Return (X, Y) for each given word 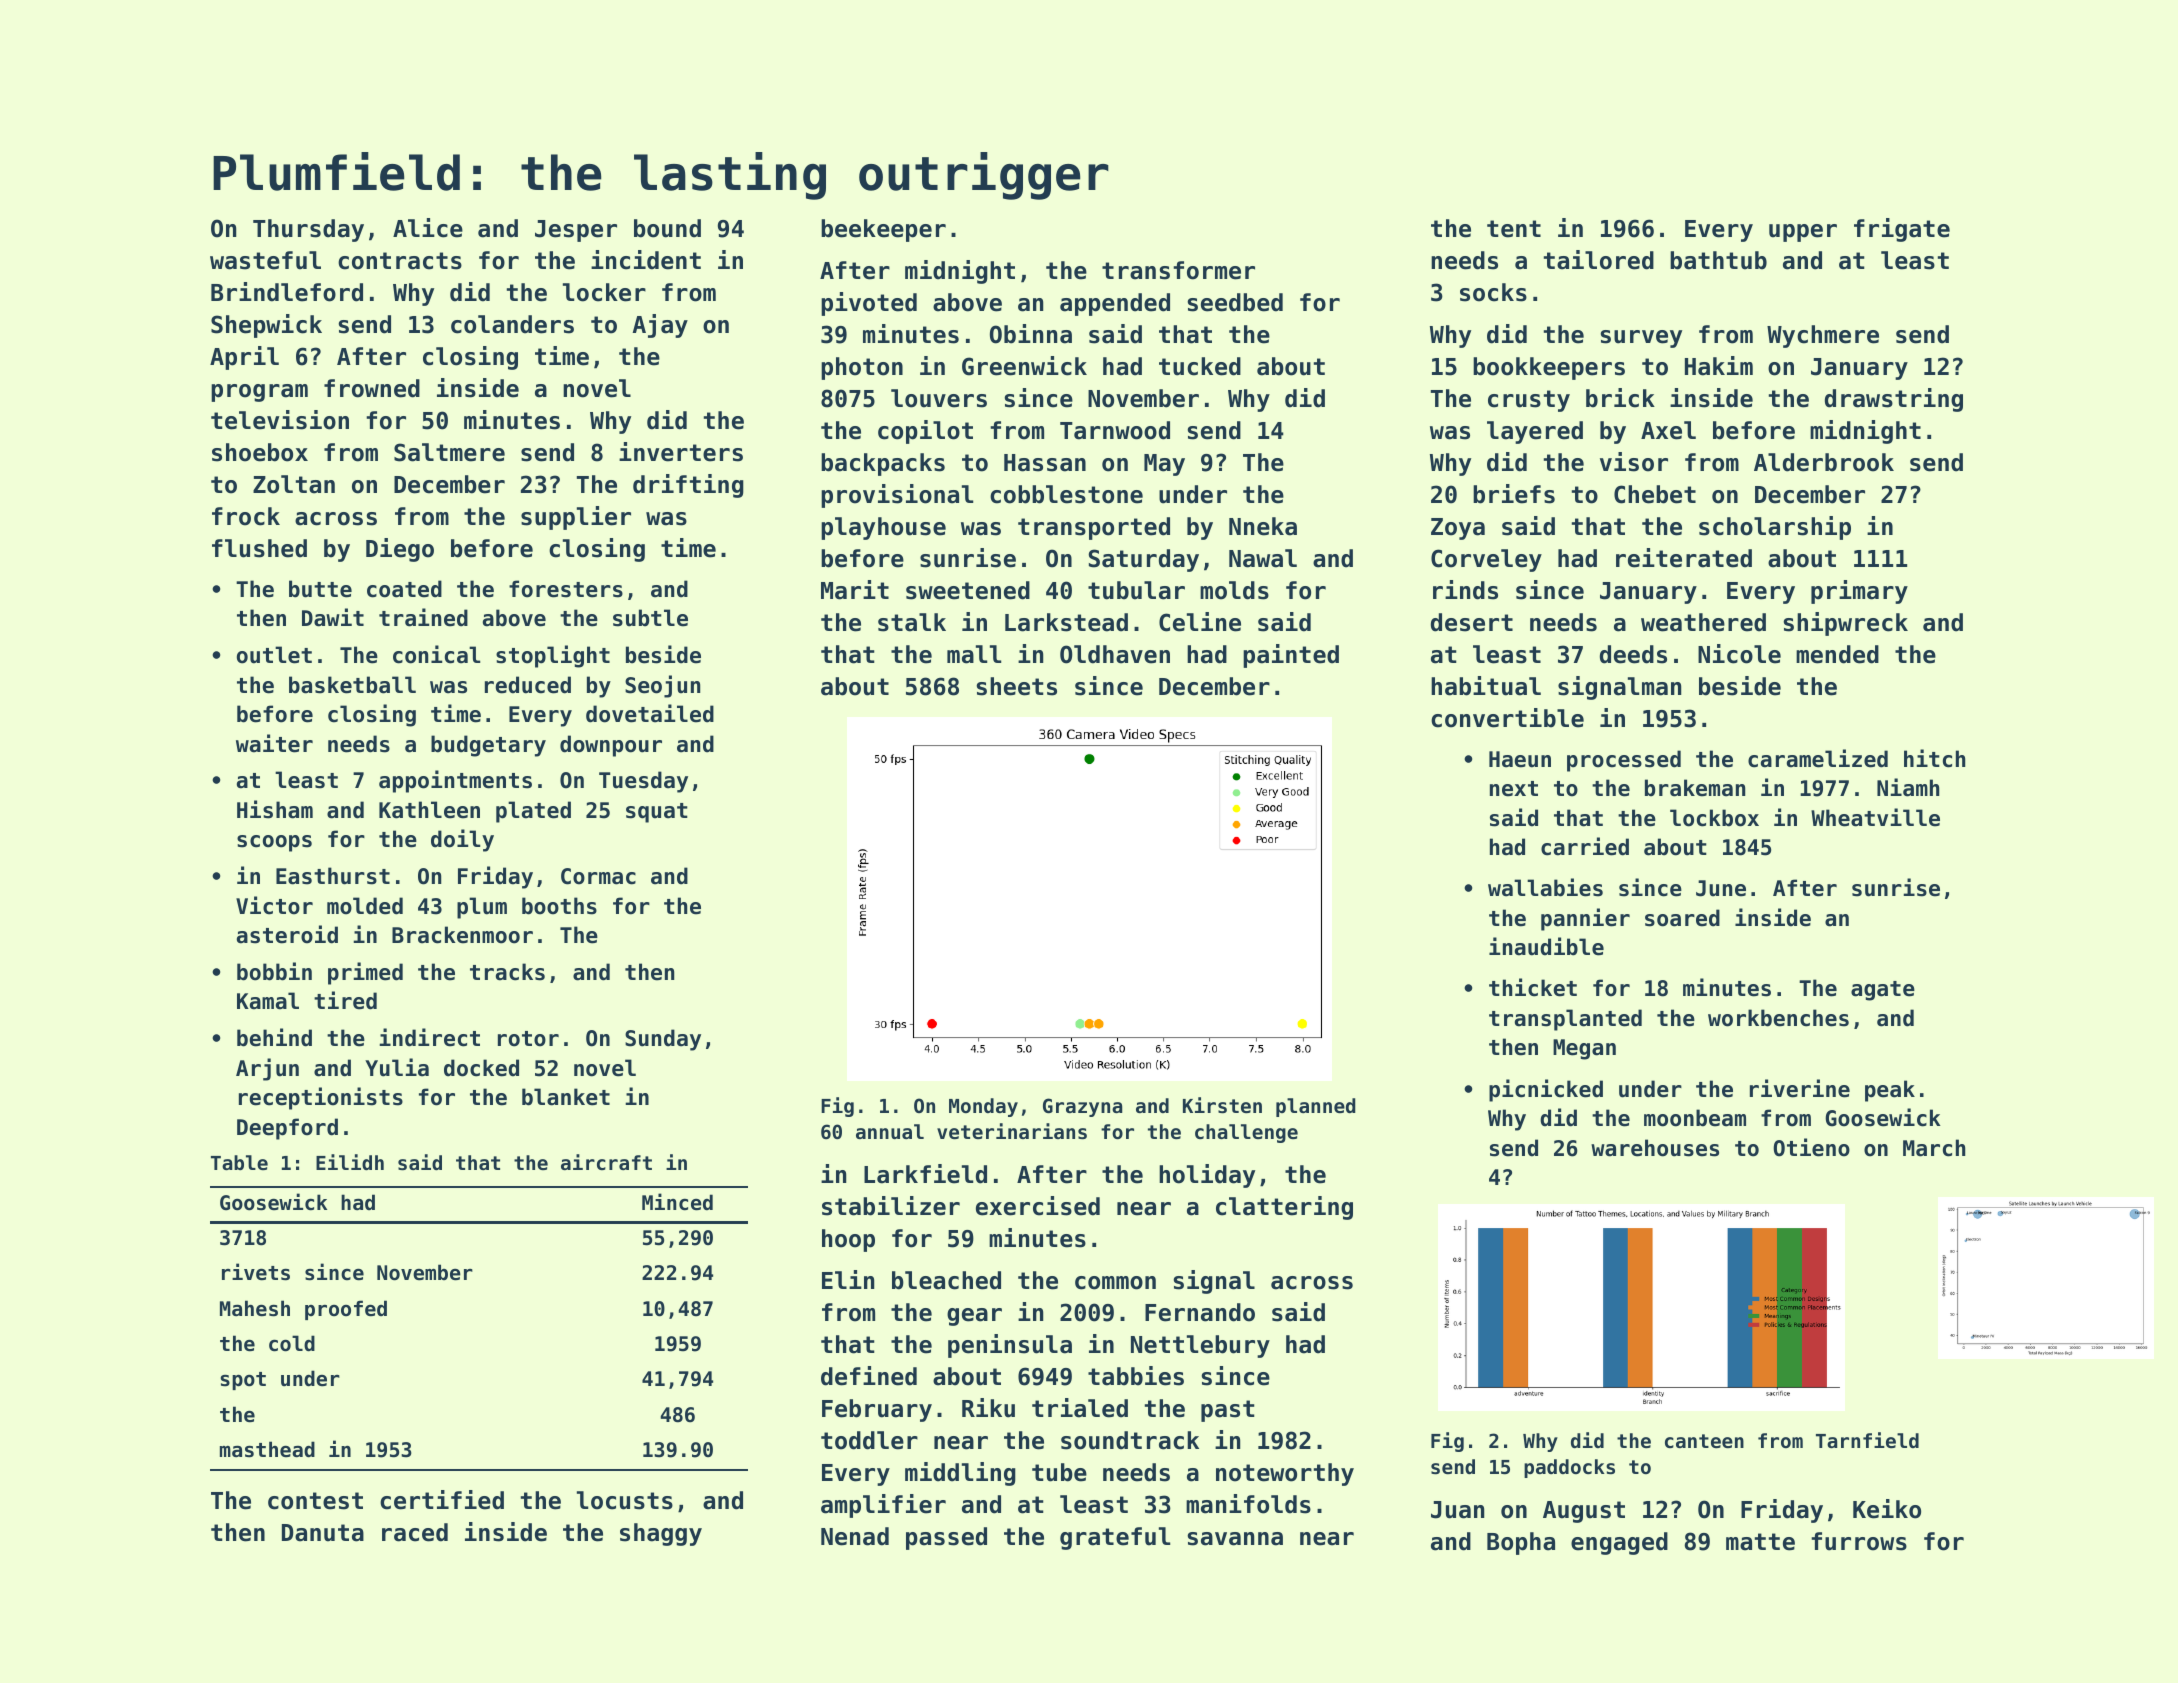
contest (315, 1501)
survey (1641, 339)
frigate (1902, 230)
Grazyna (1082, 1107)
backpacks (883, 464)
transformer (1178, 270)
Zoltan (294, 484)
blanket (566, 1097)
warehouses (1655, 1148)
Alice (428, 228)
